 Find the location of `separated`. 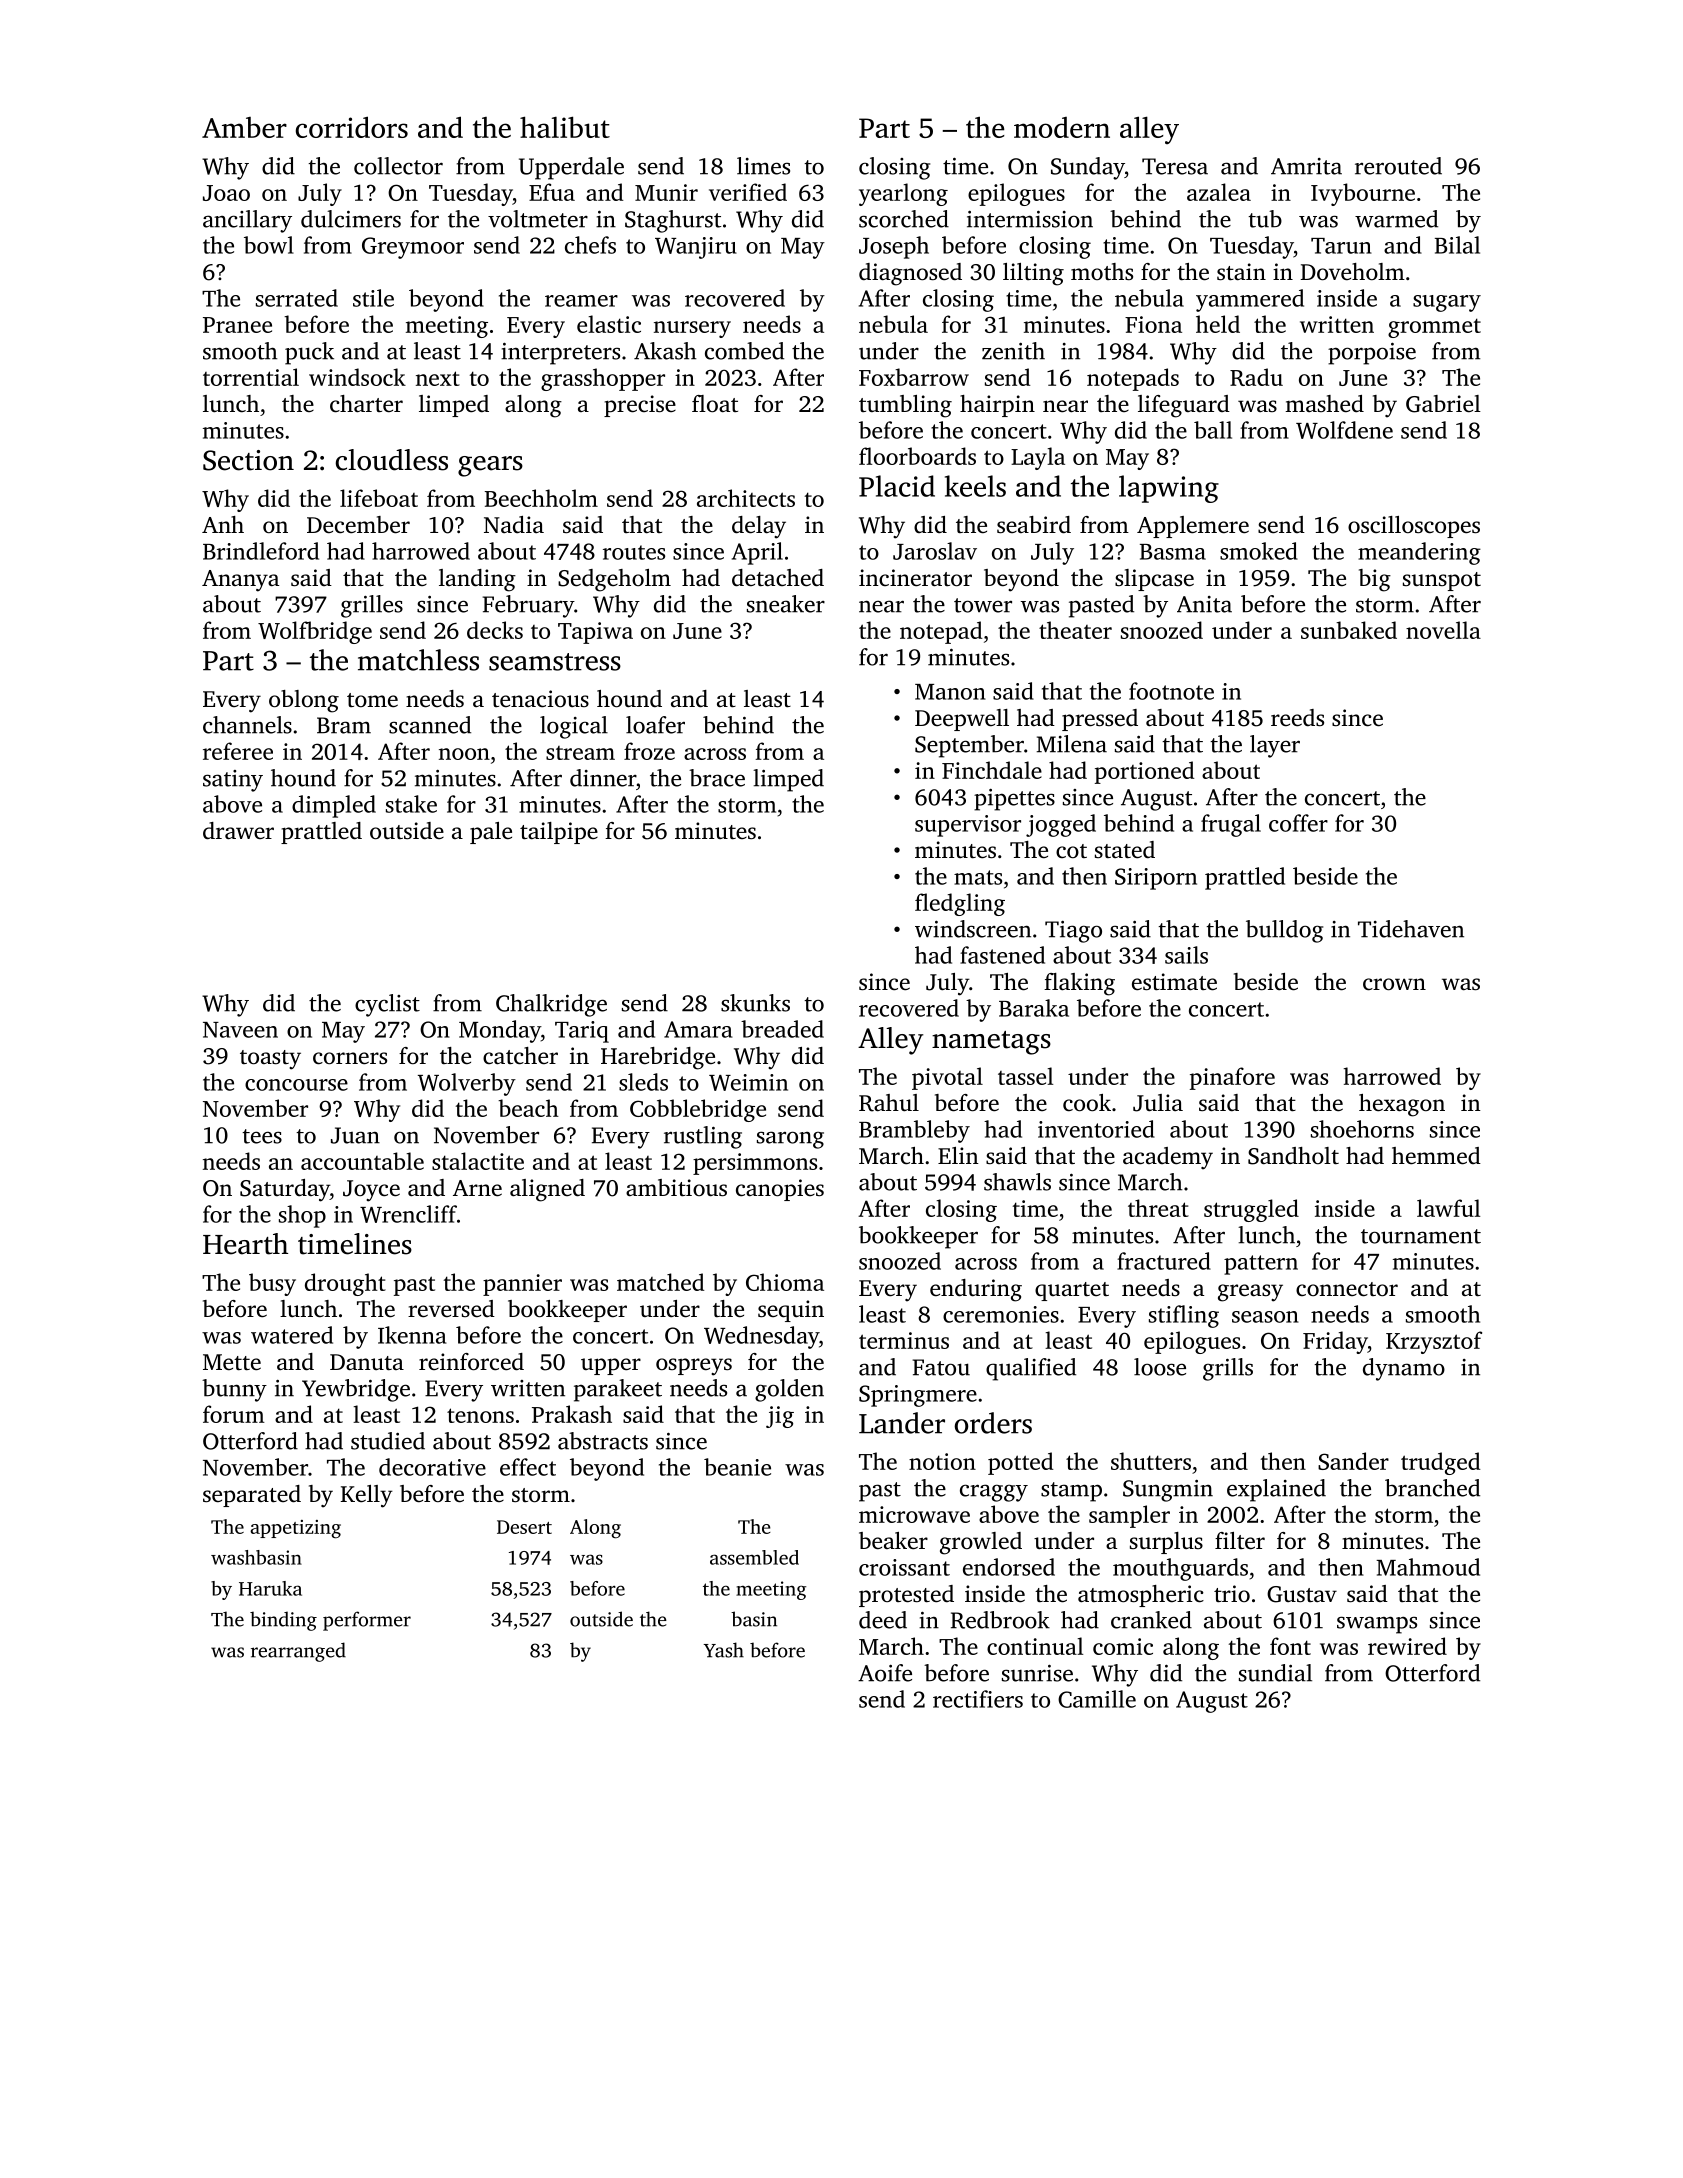

separated is located at coordinates (252, 1496).
